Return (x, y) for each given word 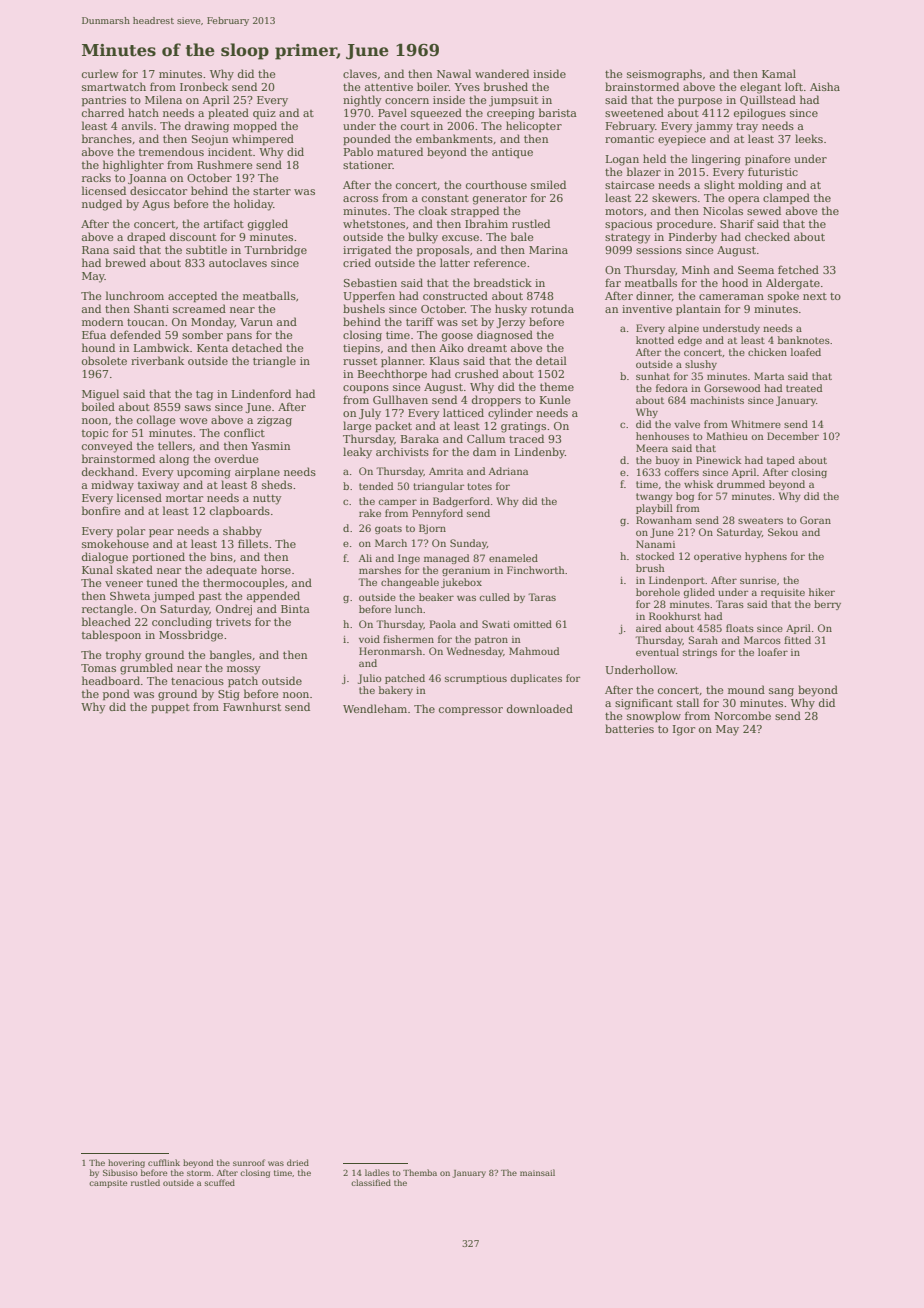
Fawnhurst (252, 706)
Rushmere (224, 164)
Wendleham (375, 708)
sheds (277, 484)
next (815, 296)
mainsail (537, 1172)
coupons (366, 389)
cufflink (164, 1162)
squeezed (436, 113)
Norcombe (742, 715)
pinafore (767, 159)
